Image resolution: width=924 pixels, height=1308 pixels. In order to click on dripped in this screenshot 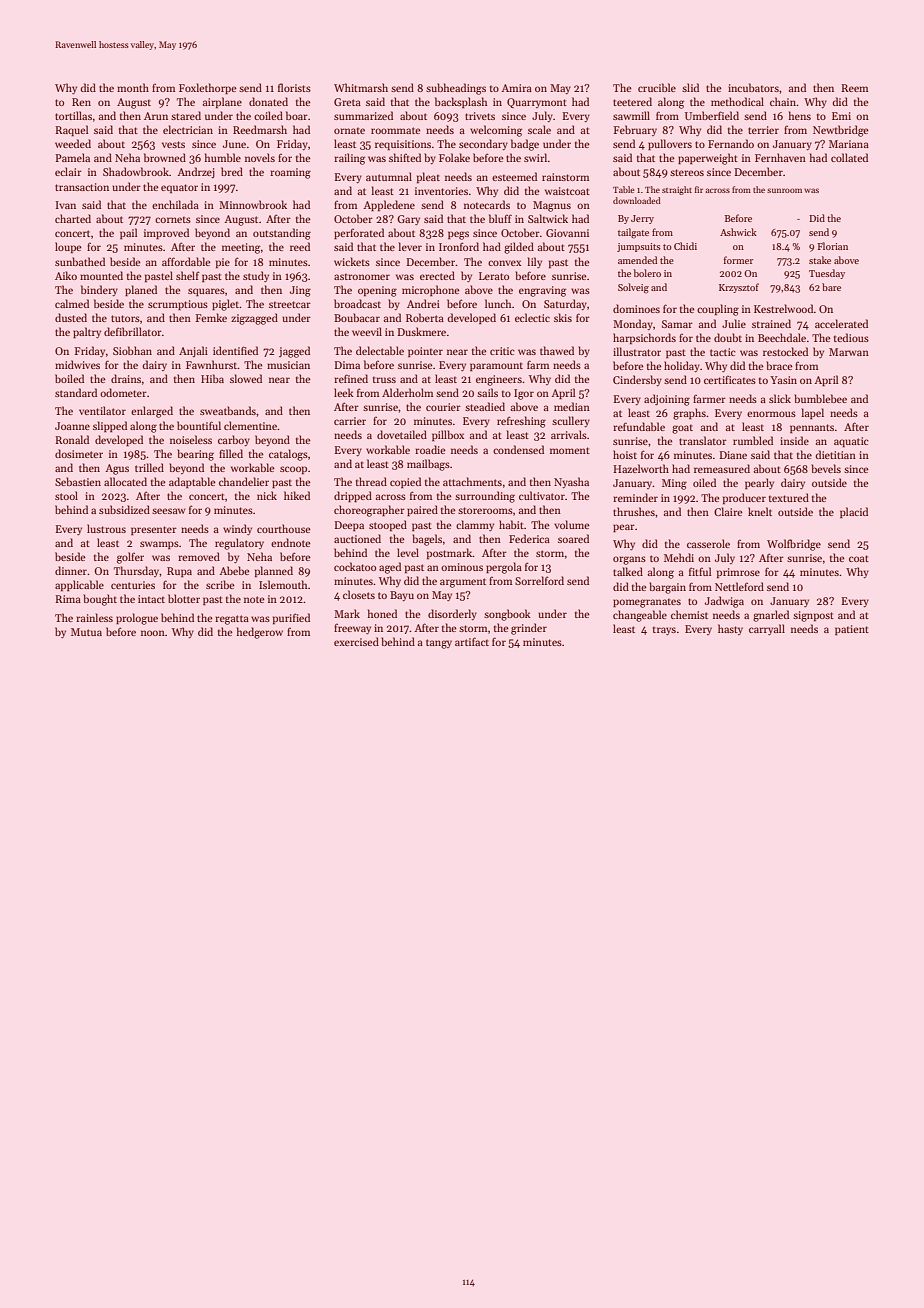, I will do `click(353, 496)`.
